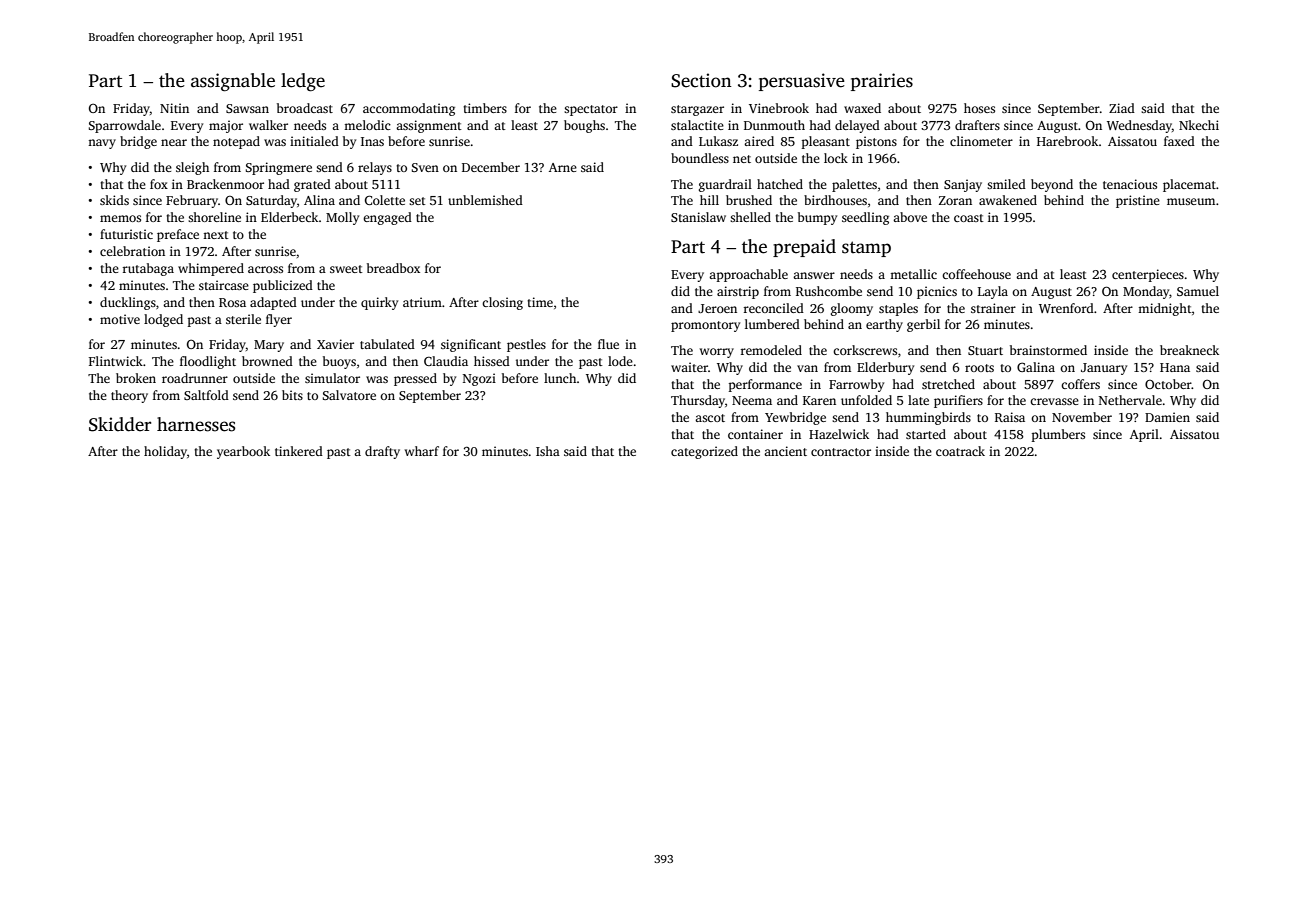  I want to click on theory, so click(129, 396).
